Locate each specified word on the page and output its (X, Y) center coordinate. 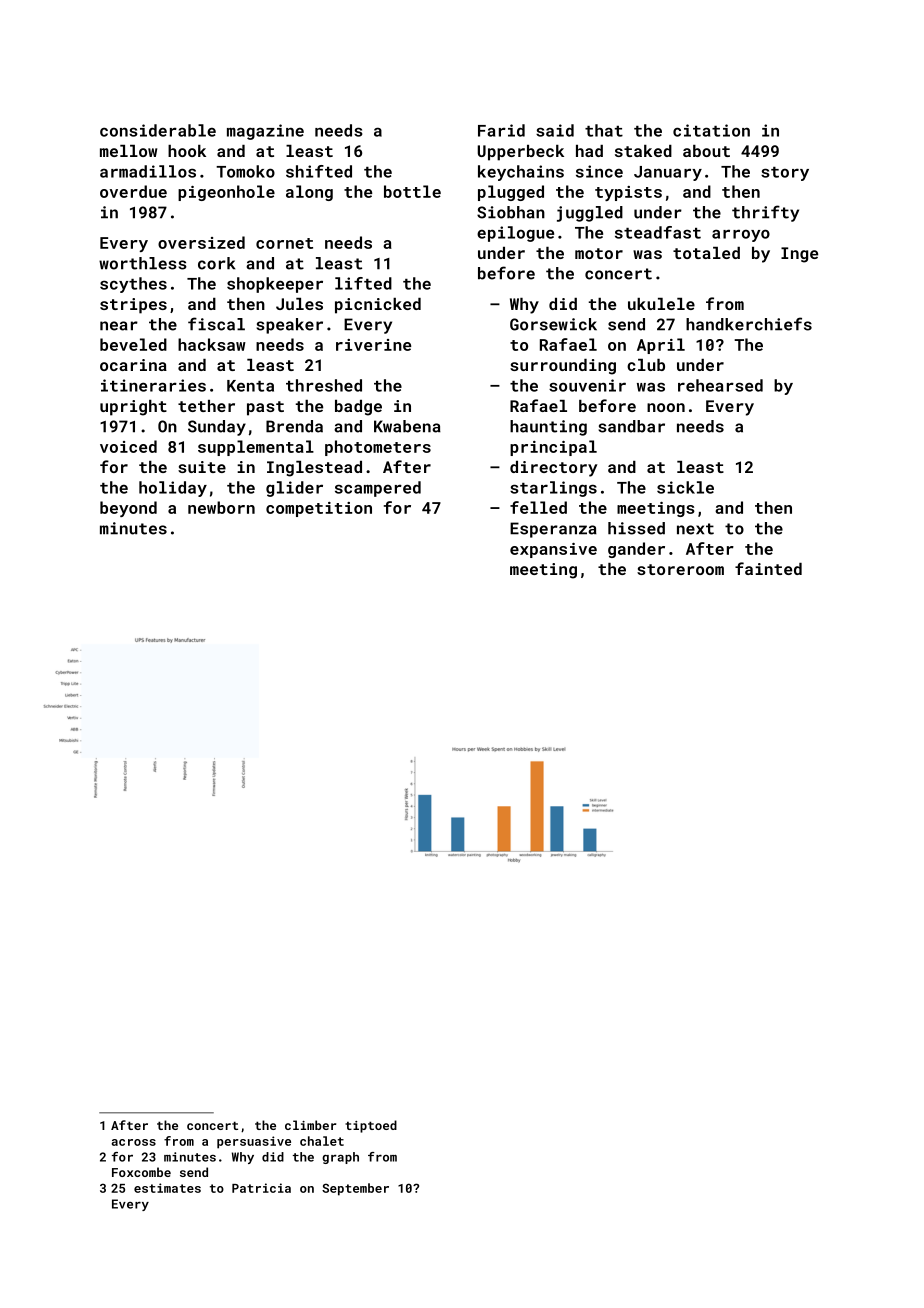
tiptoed (371, 1126)
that (604, 130)
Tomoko (245, 171)
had (589, 151)
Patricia (261, 1188)
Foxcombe (141, 1172)
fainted (768, 568)
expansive (553, 550)
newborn (221, 507)
